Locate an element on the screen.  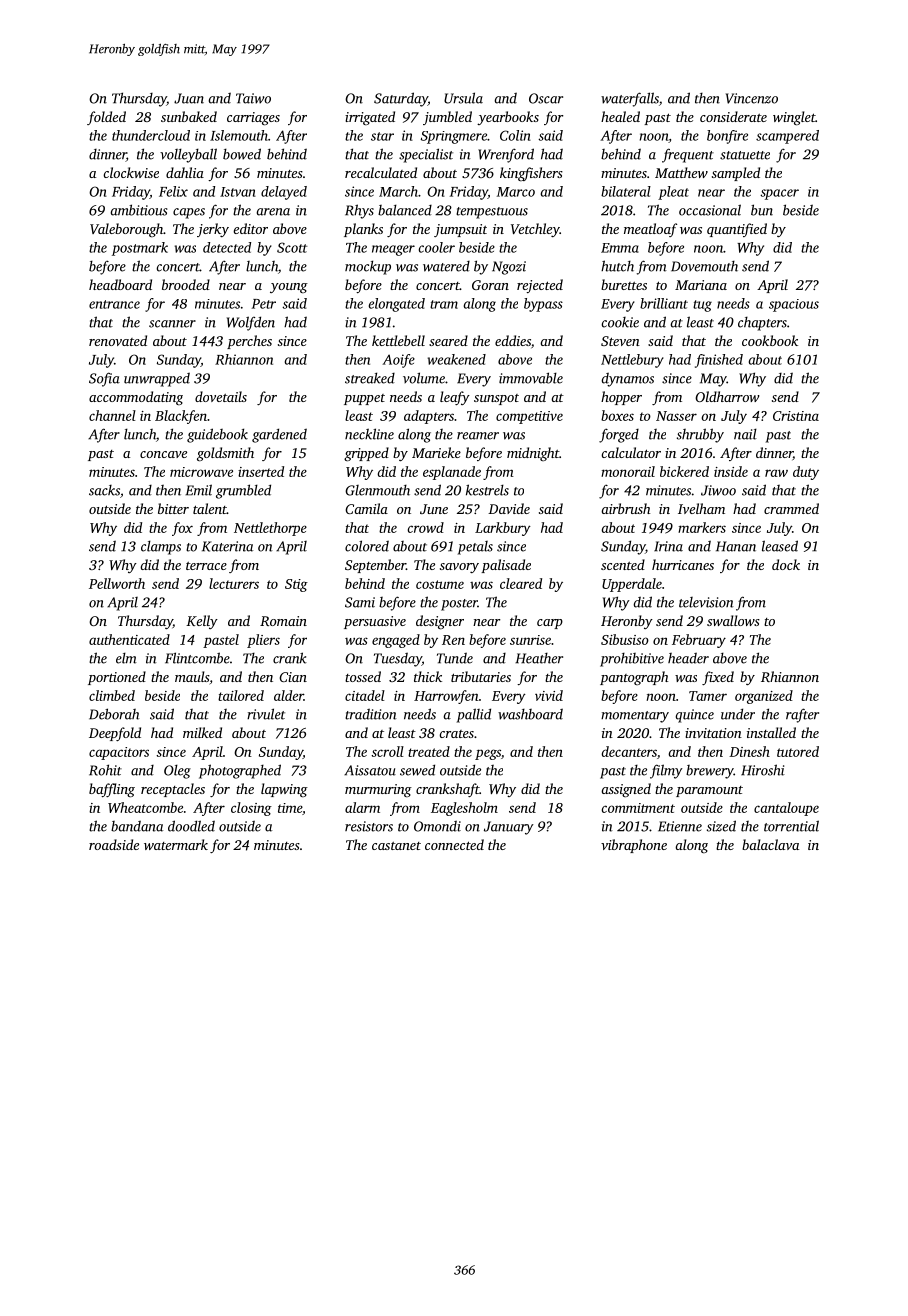
elongated is located at coordinates (397, 305).
